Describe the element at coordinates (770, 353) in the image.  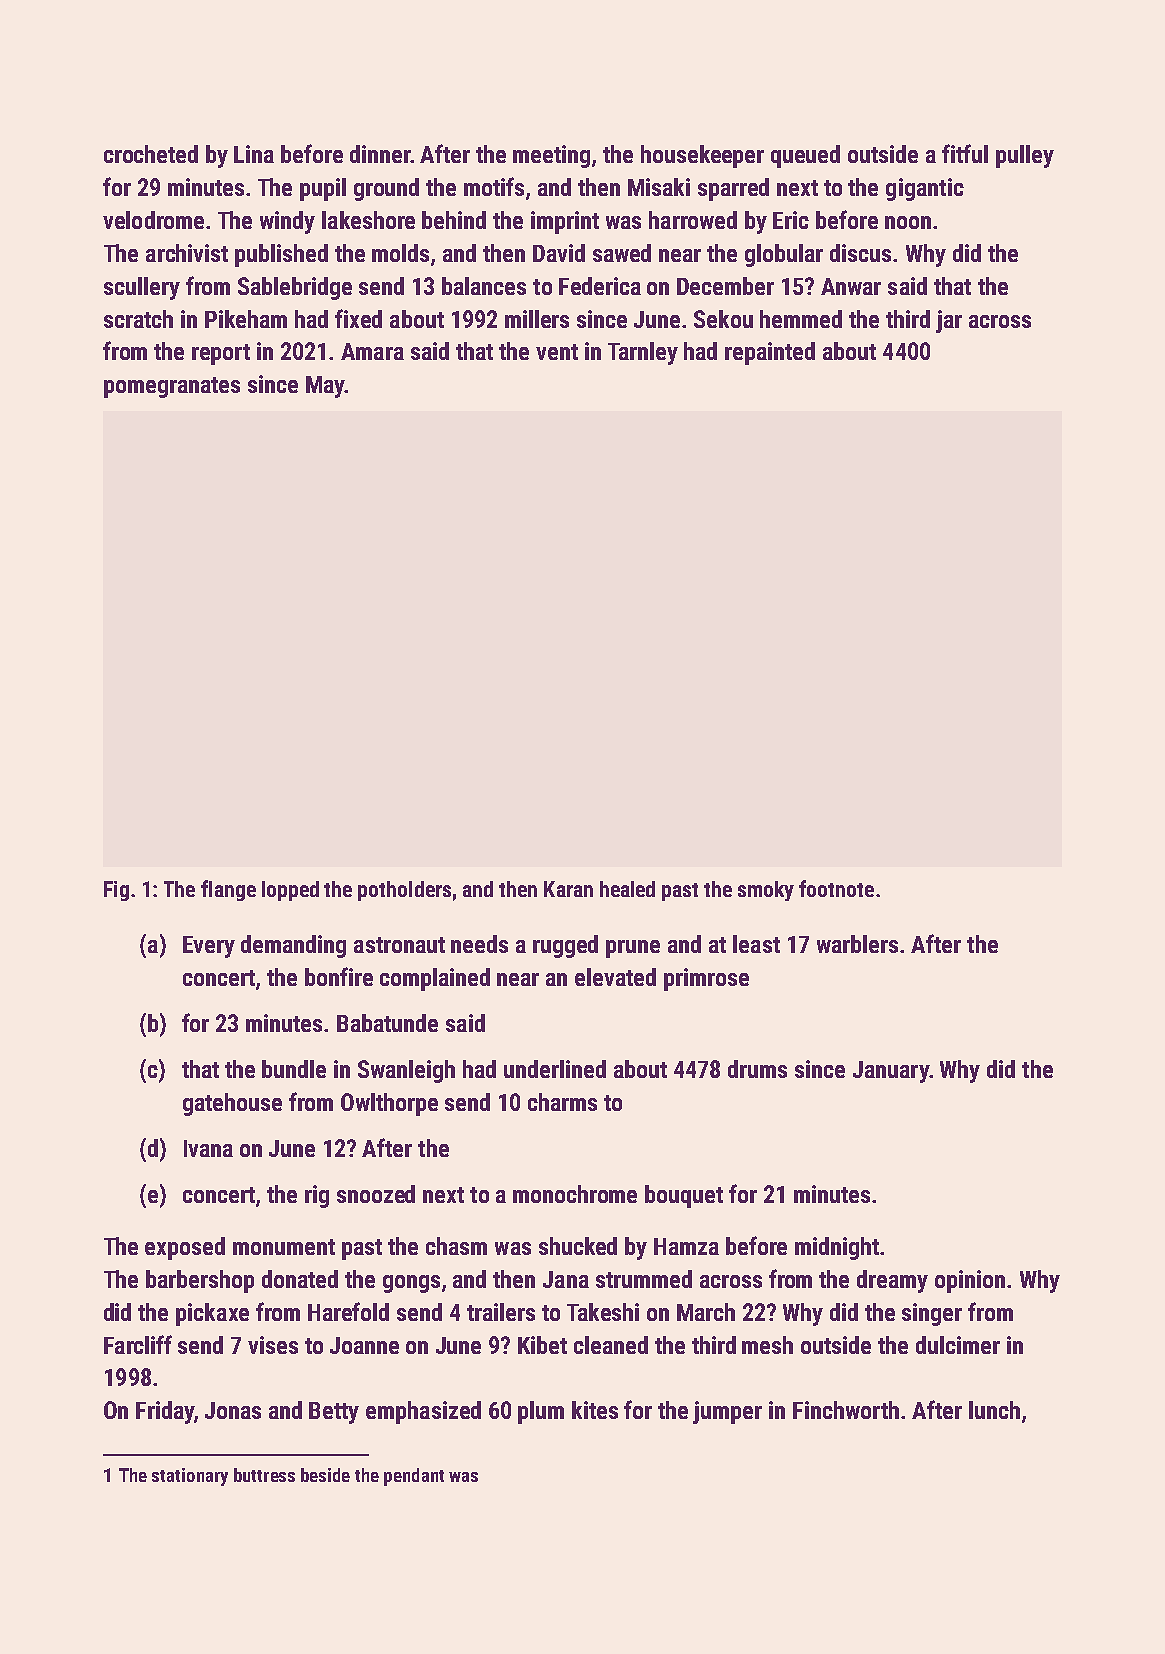
I see `repainted` at that location.
